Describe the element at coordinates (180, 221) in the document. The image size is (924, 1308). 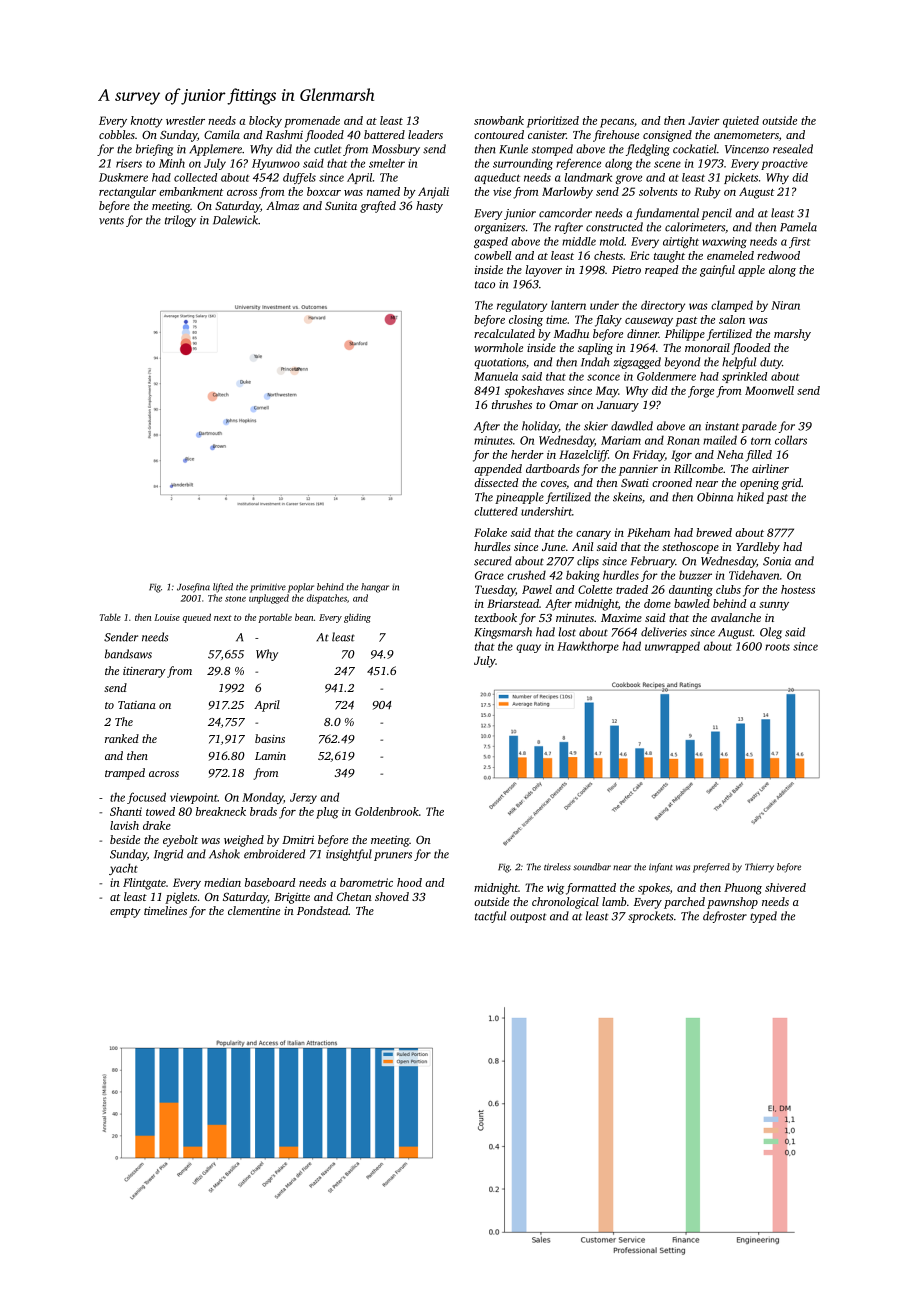
I see `trilogy` at that location.
